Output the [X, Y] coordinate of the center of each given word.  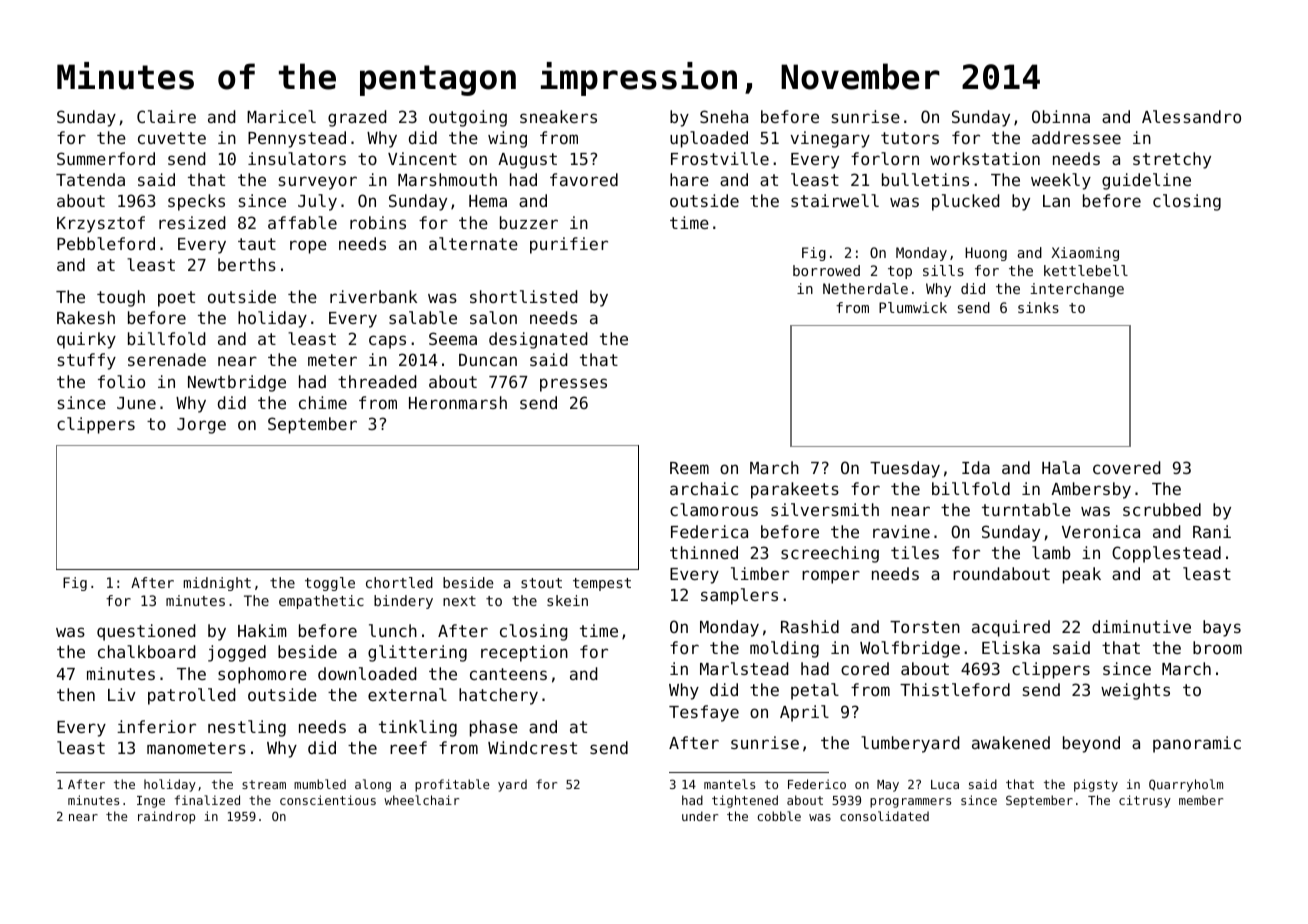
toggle [330, 584]
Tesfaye [704, 713]
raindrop [166, 817]
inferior [156, 726]
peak [1082, 575]
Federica [709, 531]
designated [538, 340]
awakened [1011, 742]
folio [121, 381]
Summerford [106, 158]
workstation [985, 158]
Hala [1061, 467]
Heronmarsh [458, 402]
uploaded [709, 139]
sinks [1038, 307]
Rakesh [86, 317]
